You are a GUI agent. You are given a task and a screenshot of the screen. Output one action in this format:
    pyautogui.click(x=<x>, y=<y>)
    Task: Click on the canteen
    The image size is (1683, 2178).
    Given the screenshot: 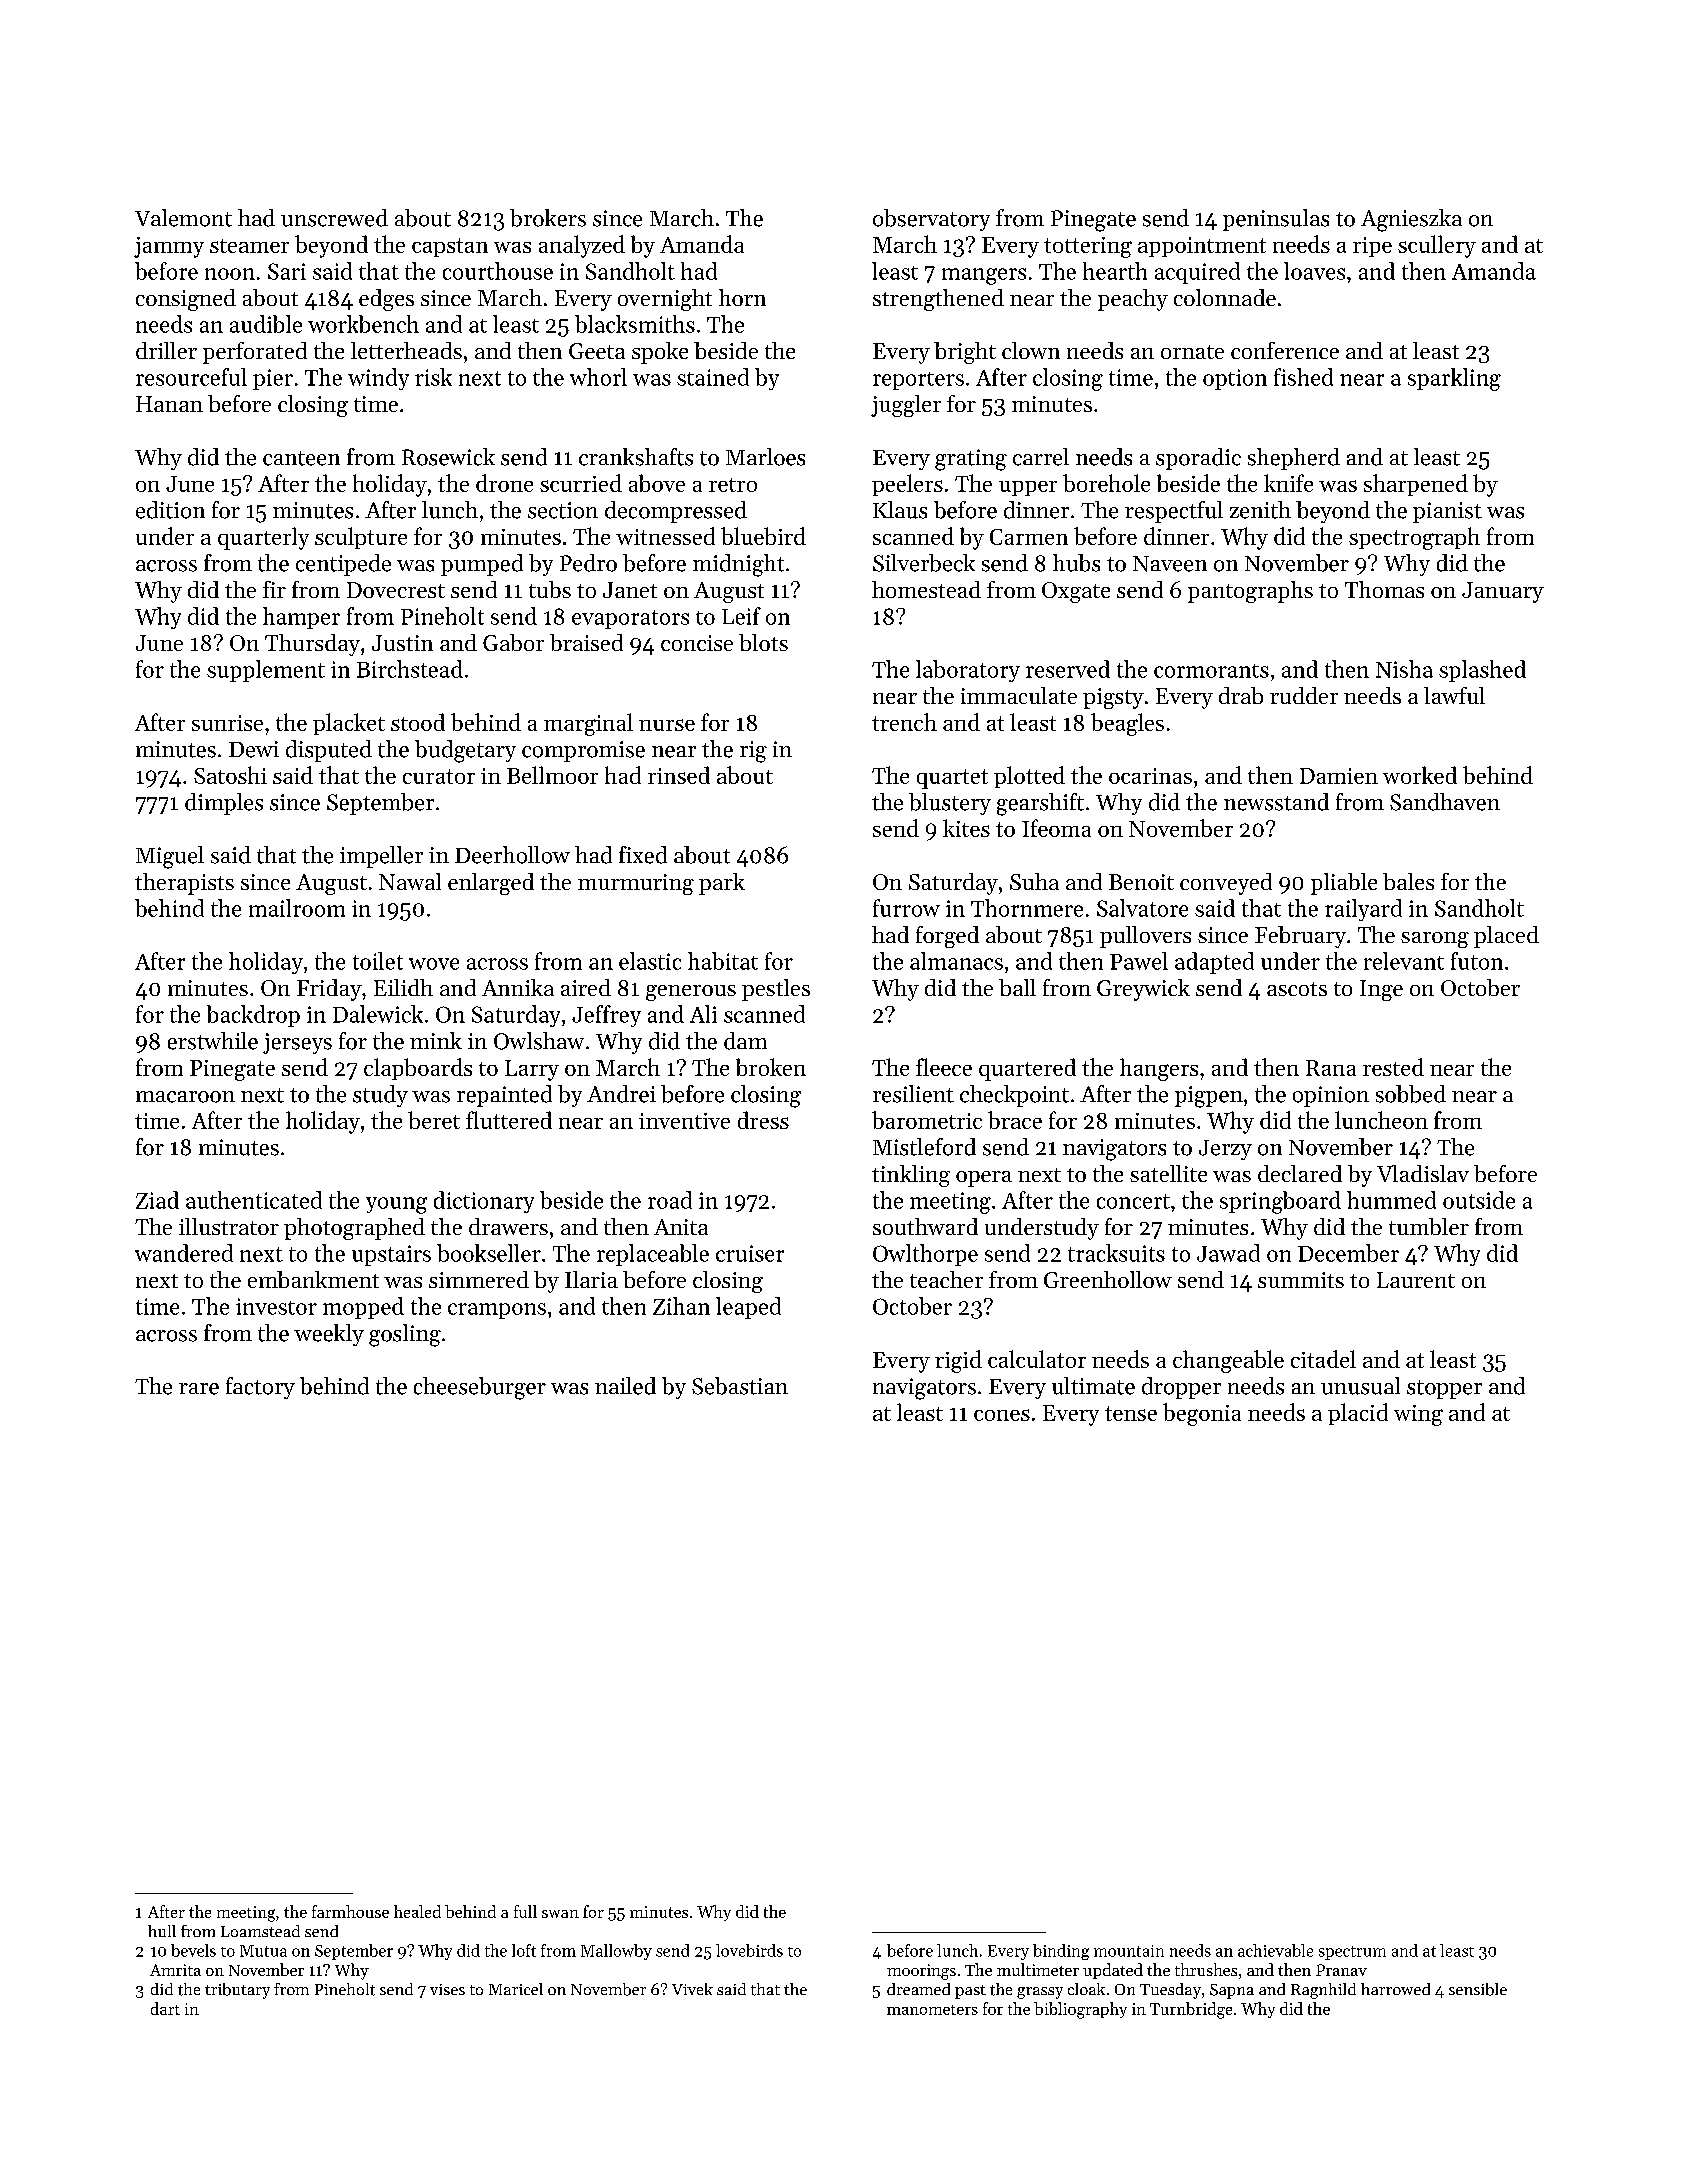 What is the action you would take?
    pyautogui.click(x=301, y=458)
